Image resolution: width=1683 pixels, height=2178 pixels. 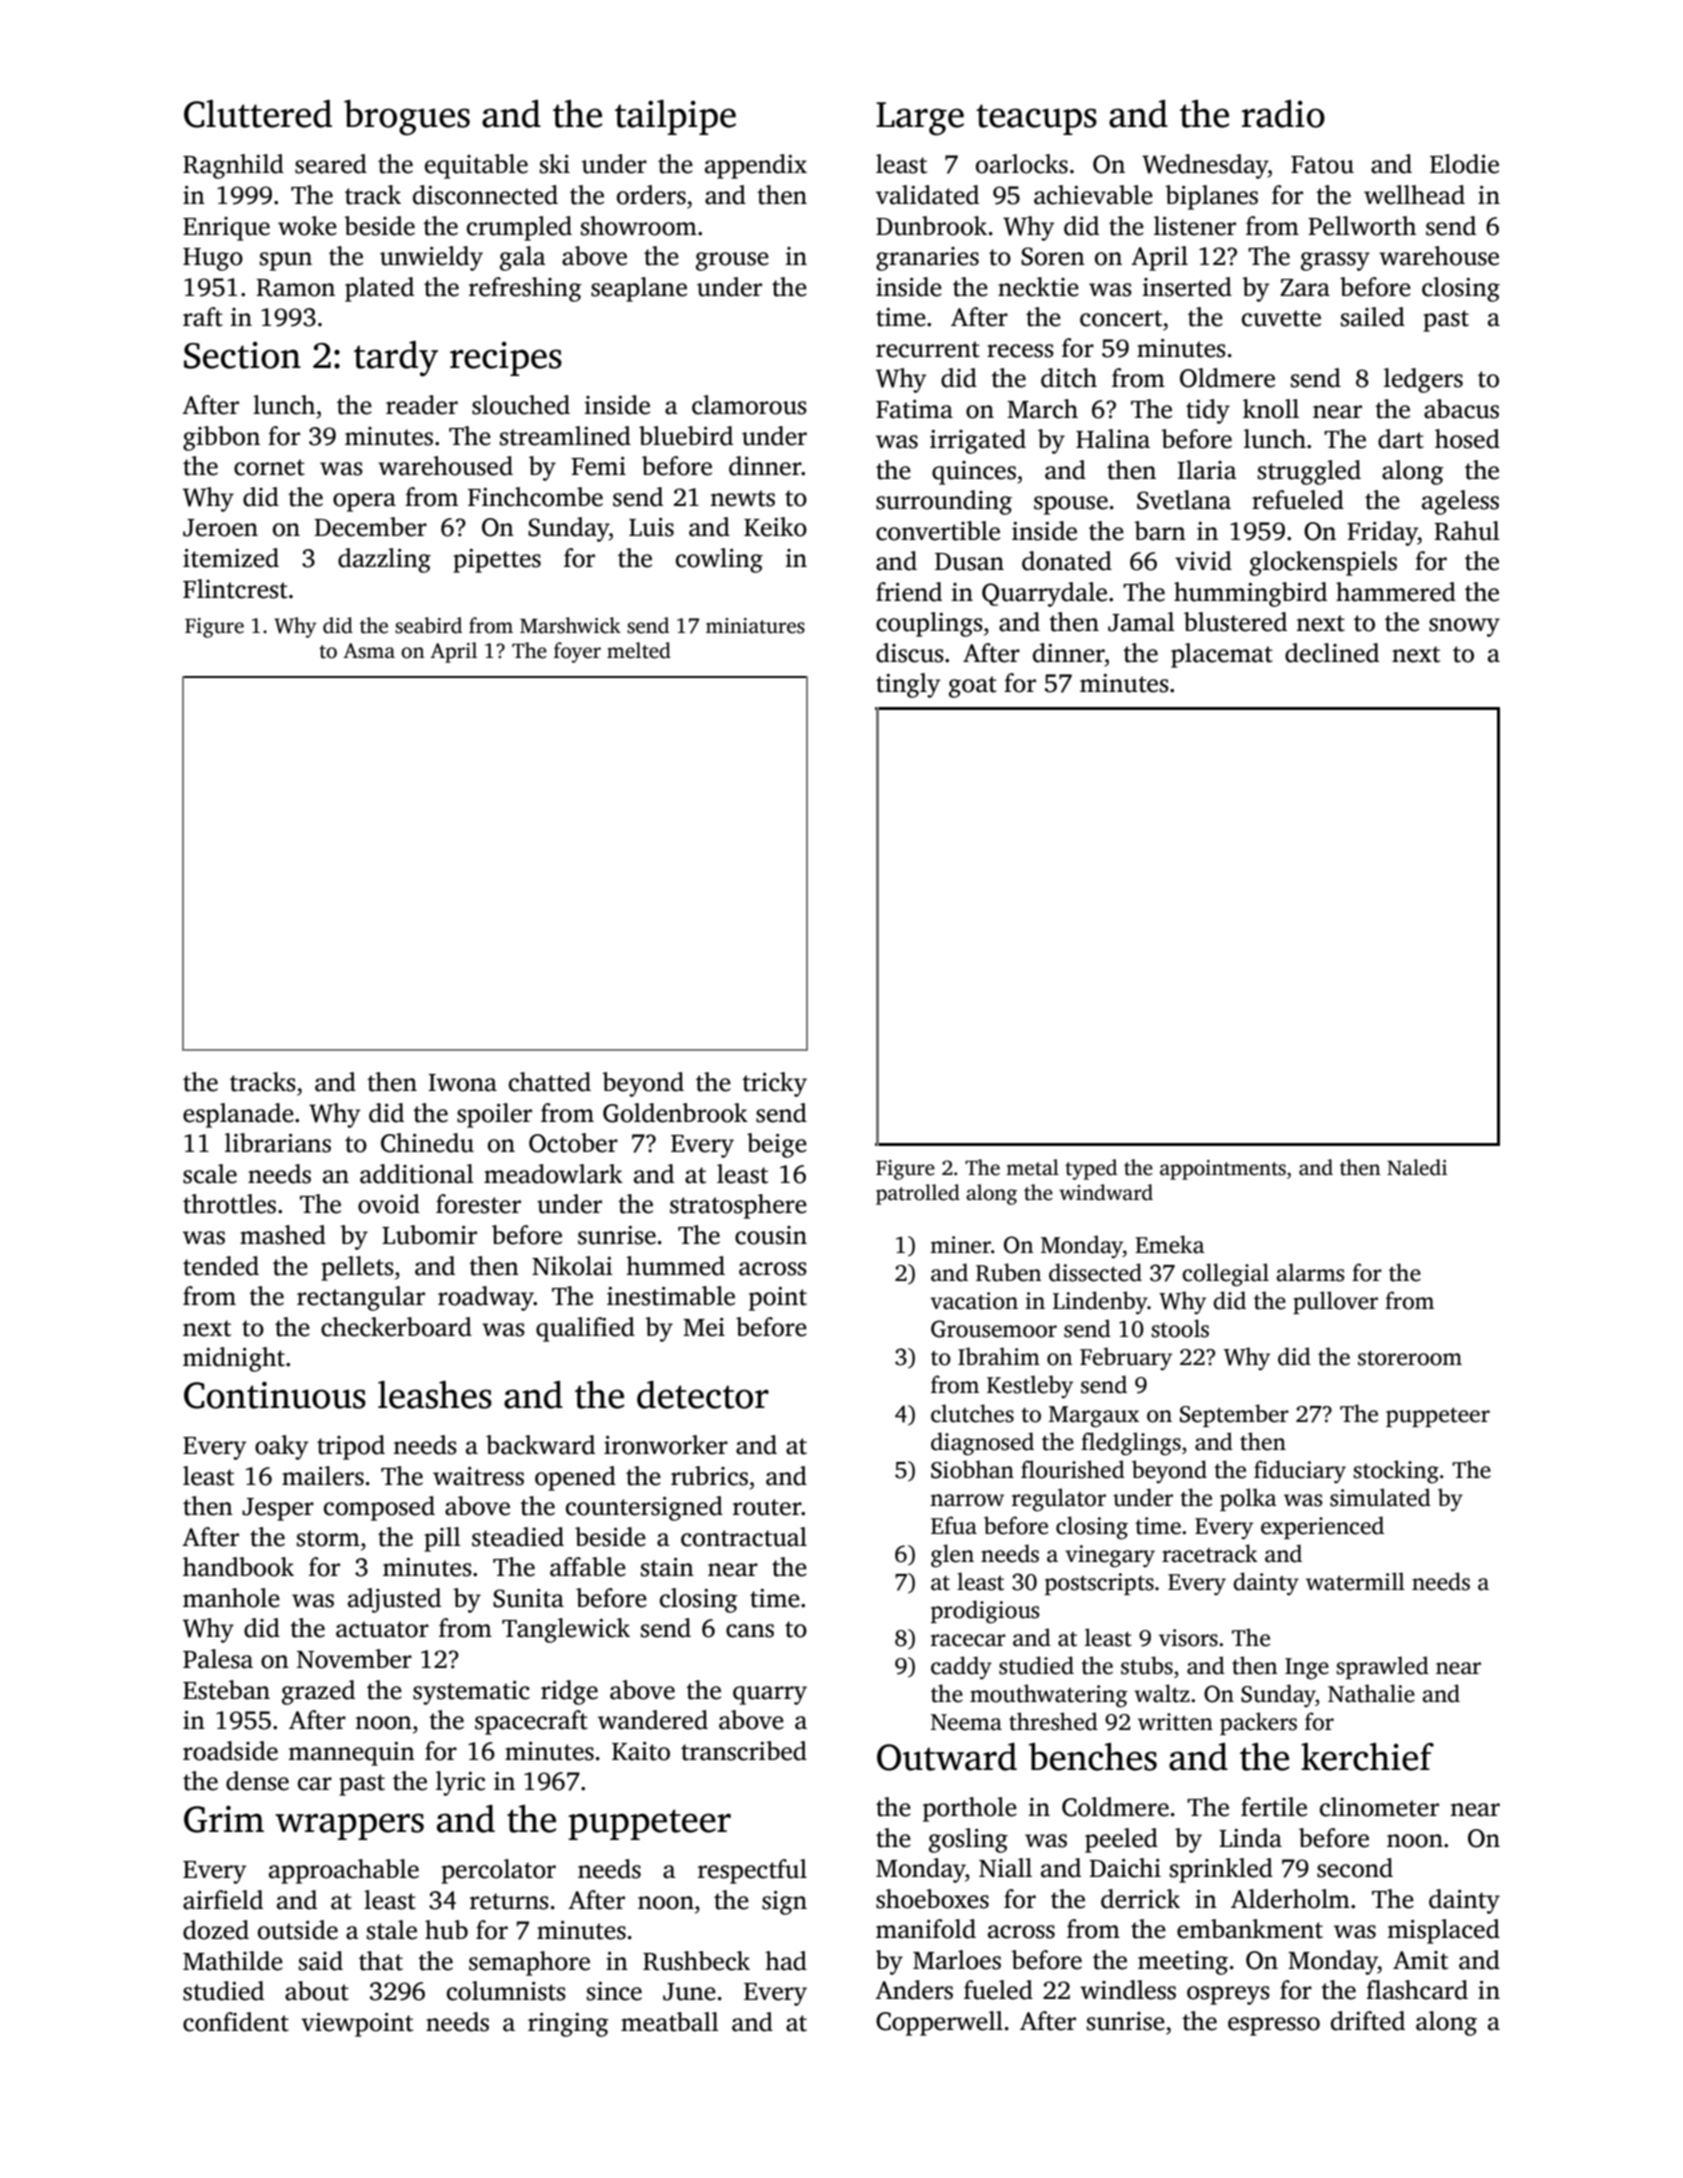 What do you see at coordinates (258, 114) in the screenshot?
I see `Cluttered` at bounding box center [258, 114].
